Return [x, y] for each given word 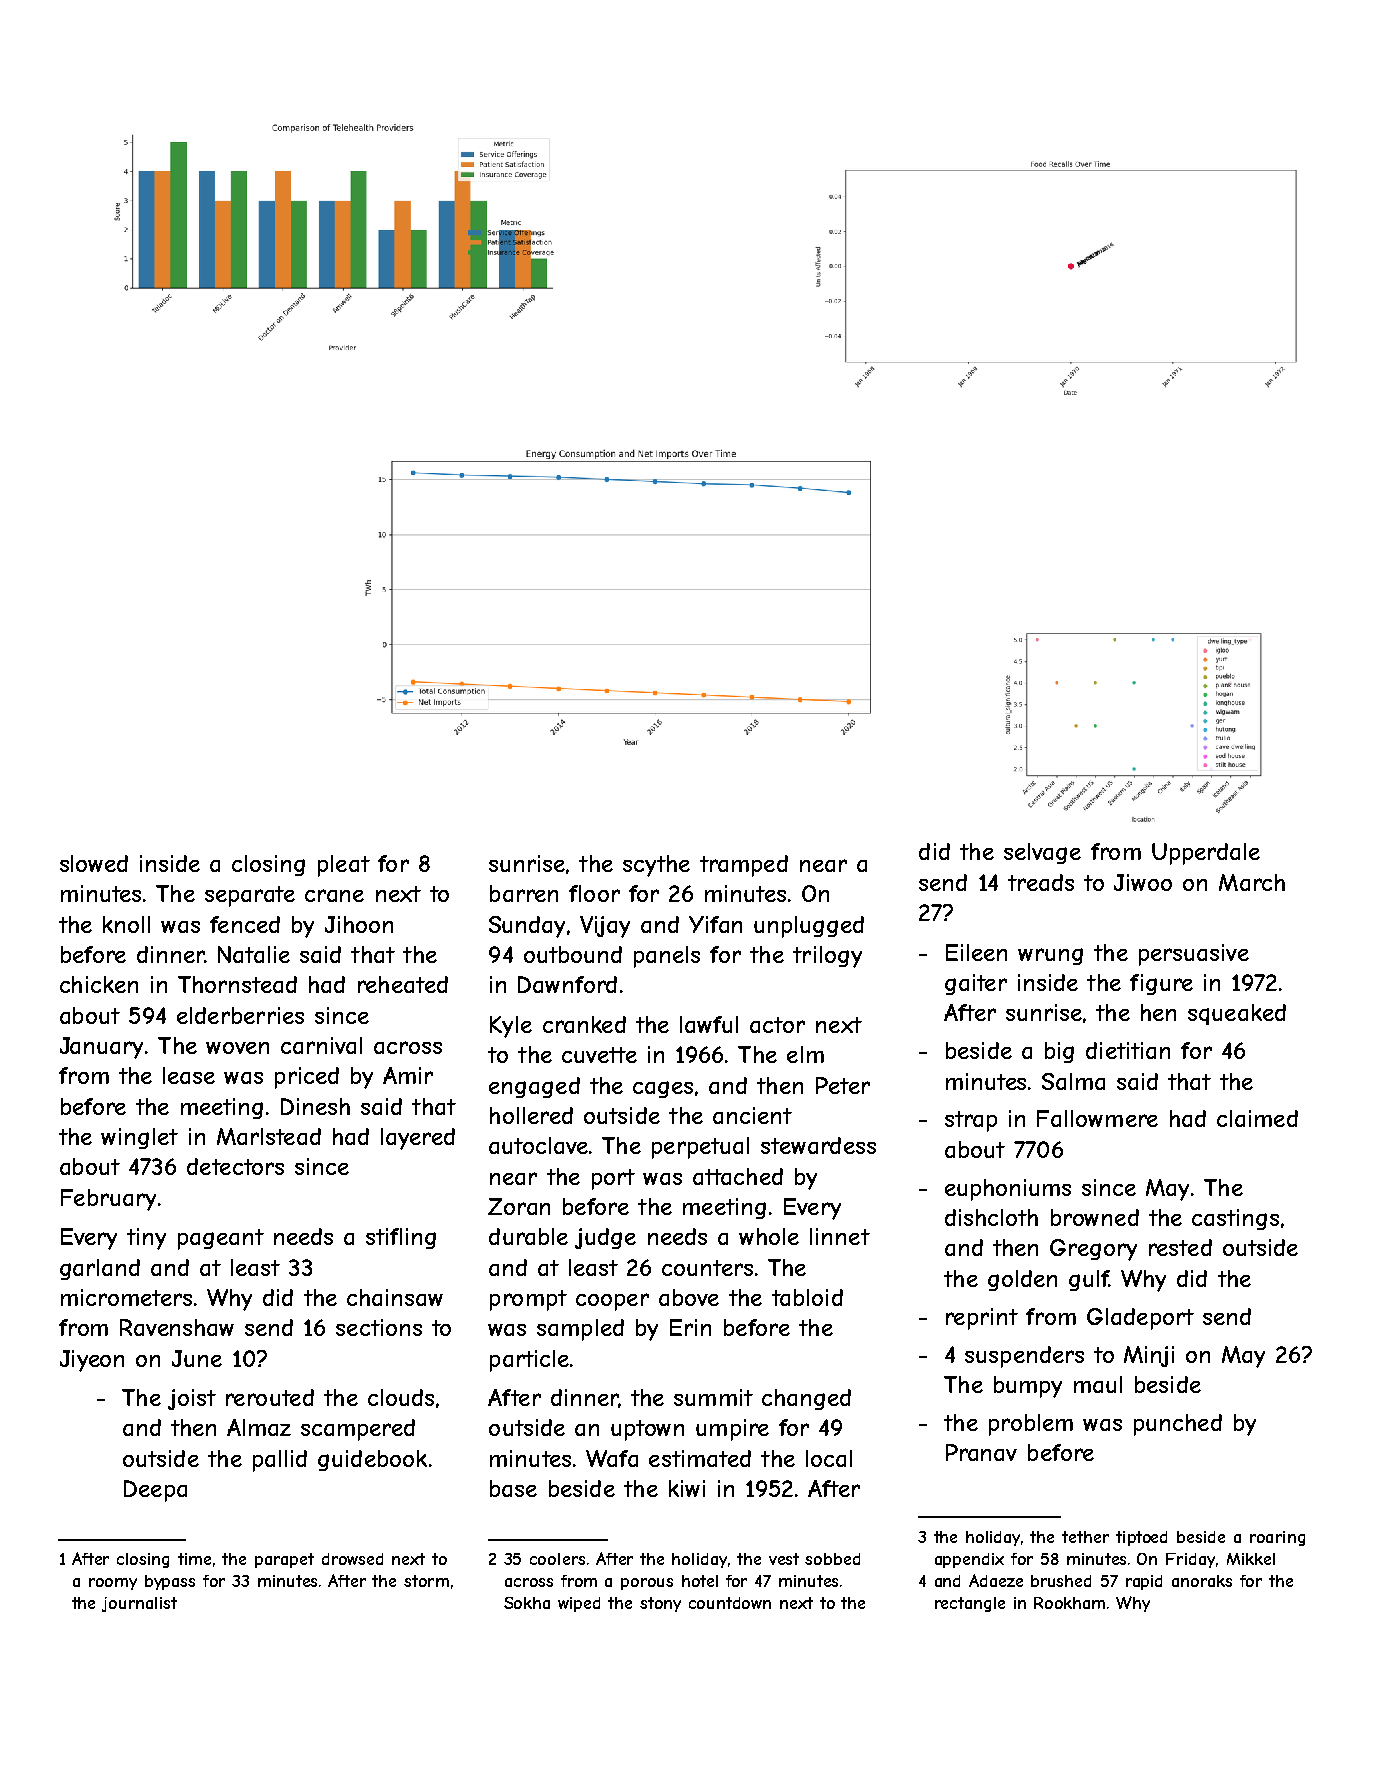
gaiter [976, 984]
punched [1178, 1425]
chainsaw [395, 1297]
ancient [752, 1115]
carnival [321, 1045]
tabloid [807, 1297]
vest [784, 1559]
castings [1235, 1219]
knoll [126, 924]
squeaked [1237, 1014]
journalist [139, 1604]
